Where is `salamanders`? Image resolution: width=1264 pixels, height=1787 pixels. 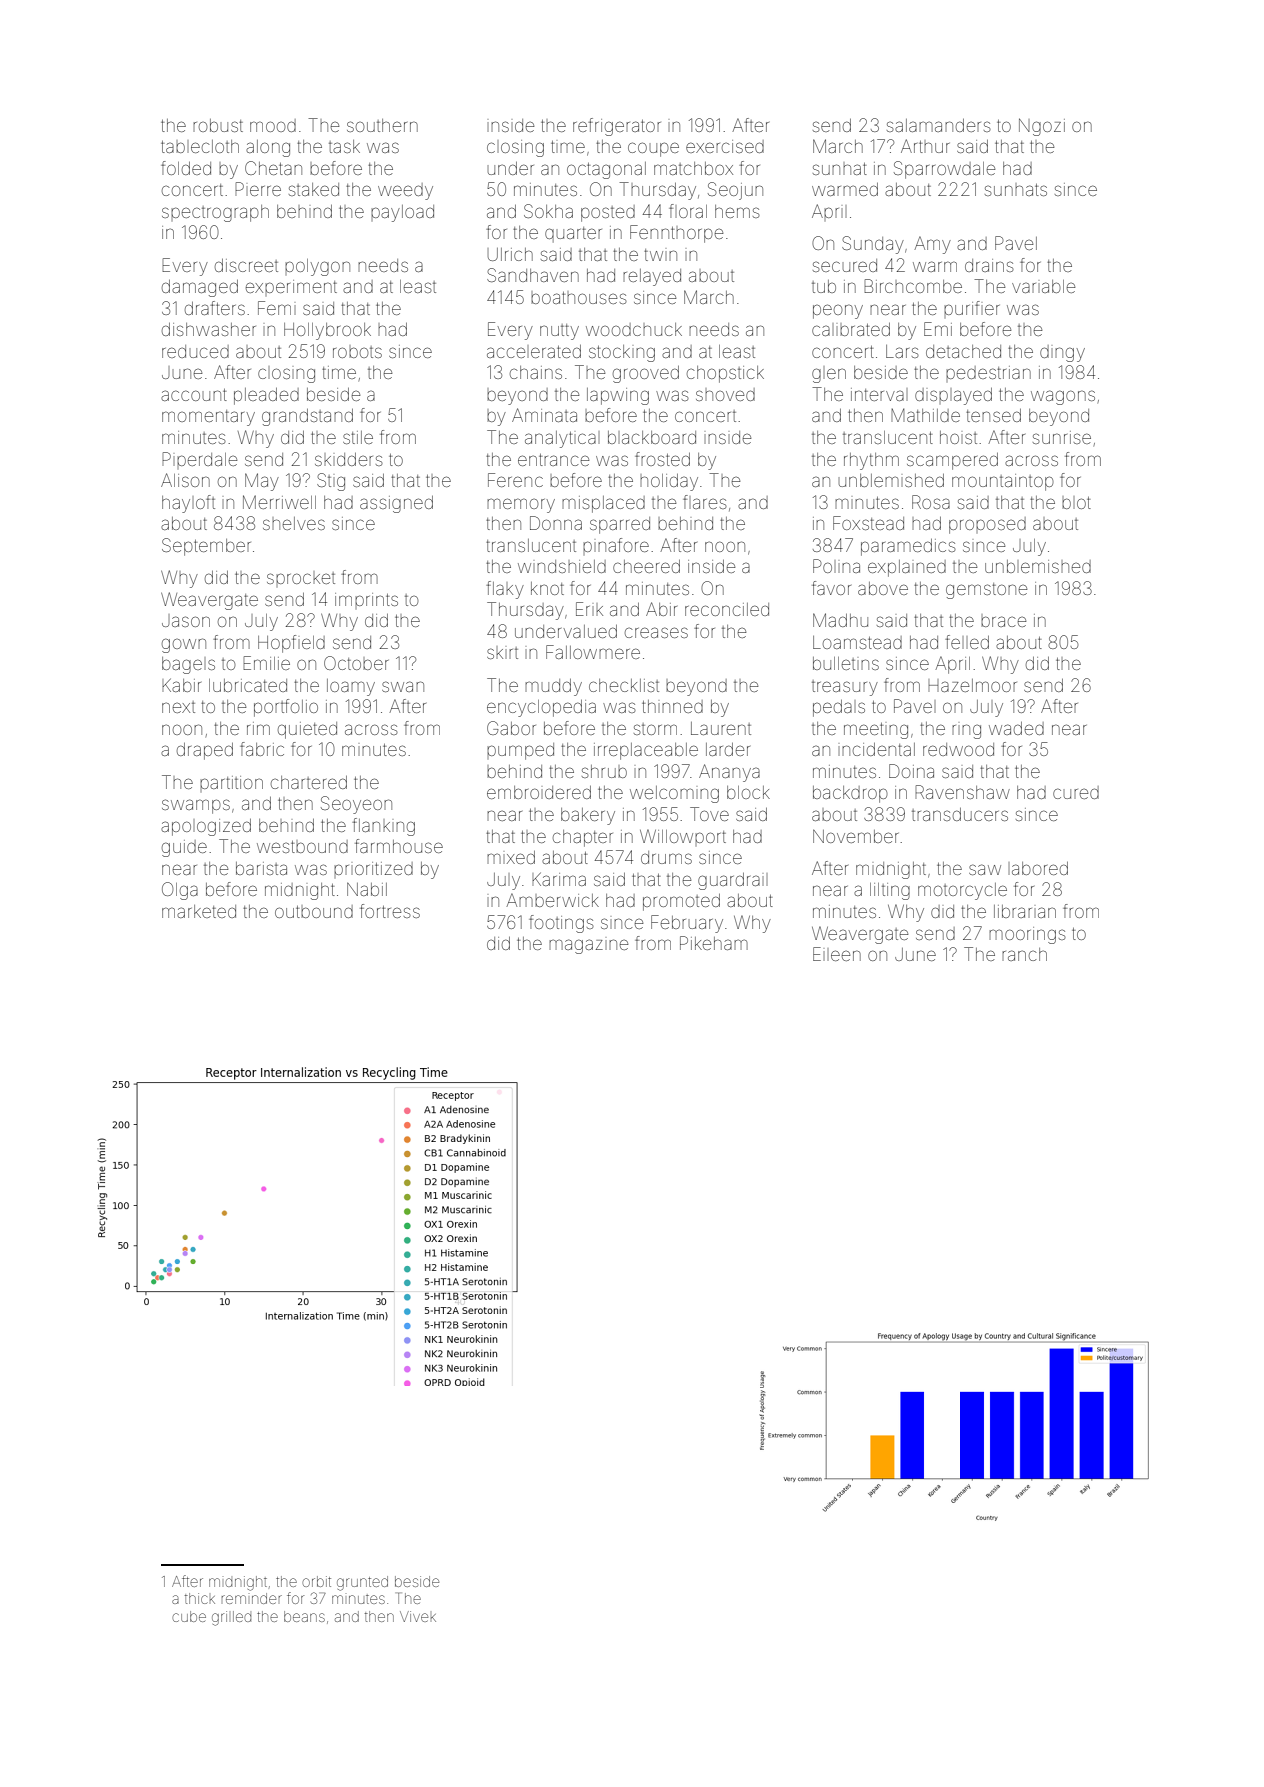
salamanders is located at coordinates (939, 125).
